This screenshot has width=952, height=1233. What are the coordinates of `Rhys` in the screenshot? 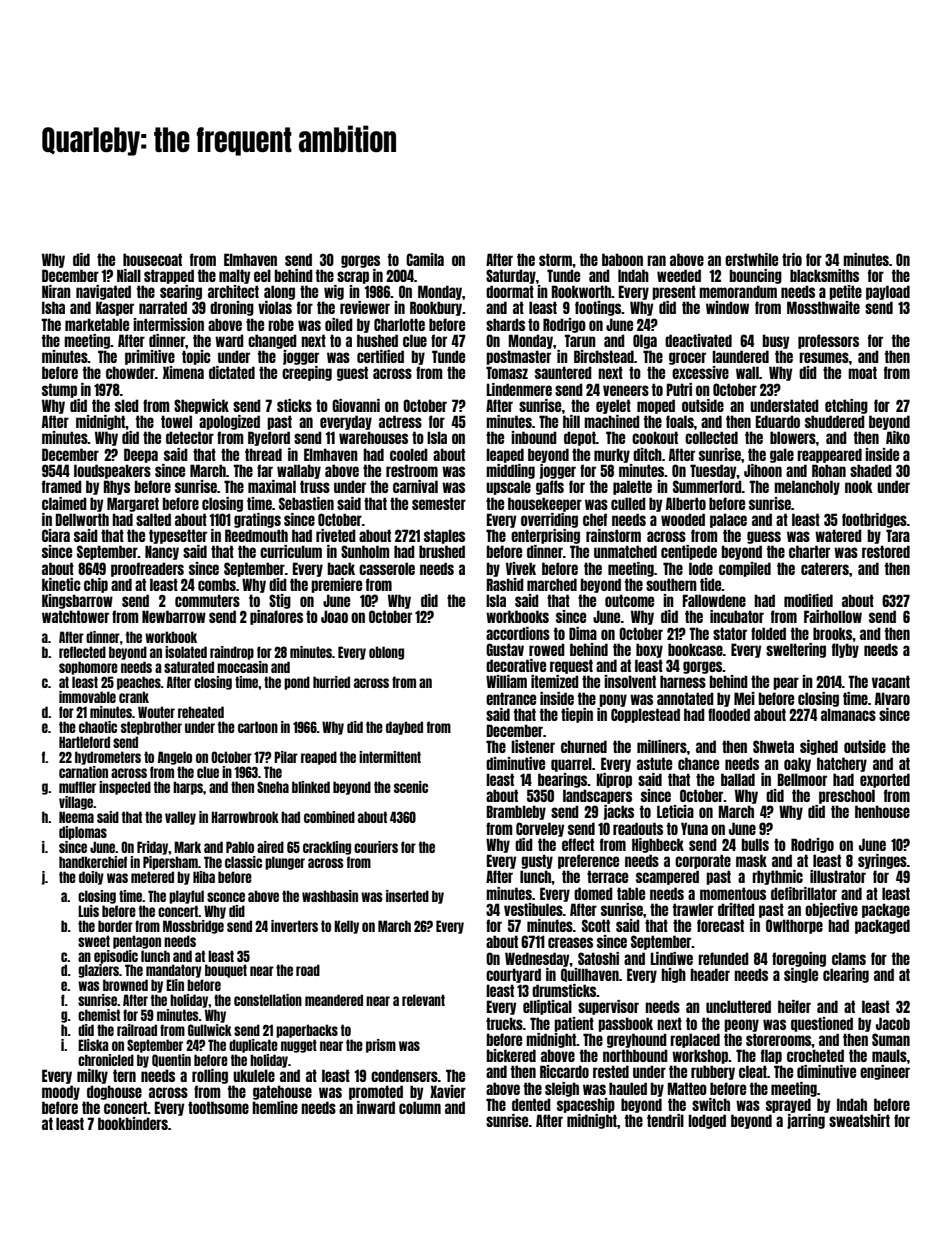 It's located at (117, 487).
